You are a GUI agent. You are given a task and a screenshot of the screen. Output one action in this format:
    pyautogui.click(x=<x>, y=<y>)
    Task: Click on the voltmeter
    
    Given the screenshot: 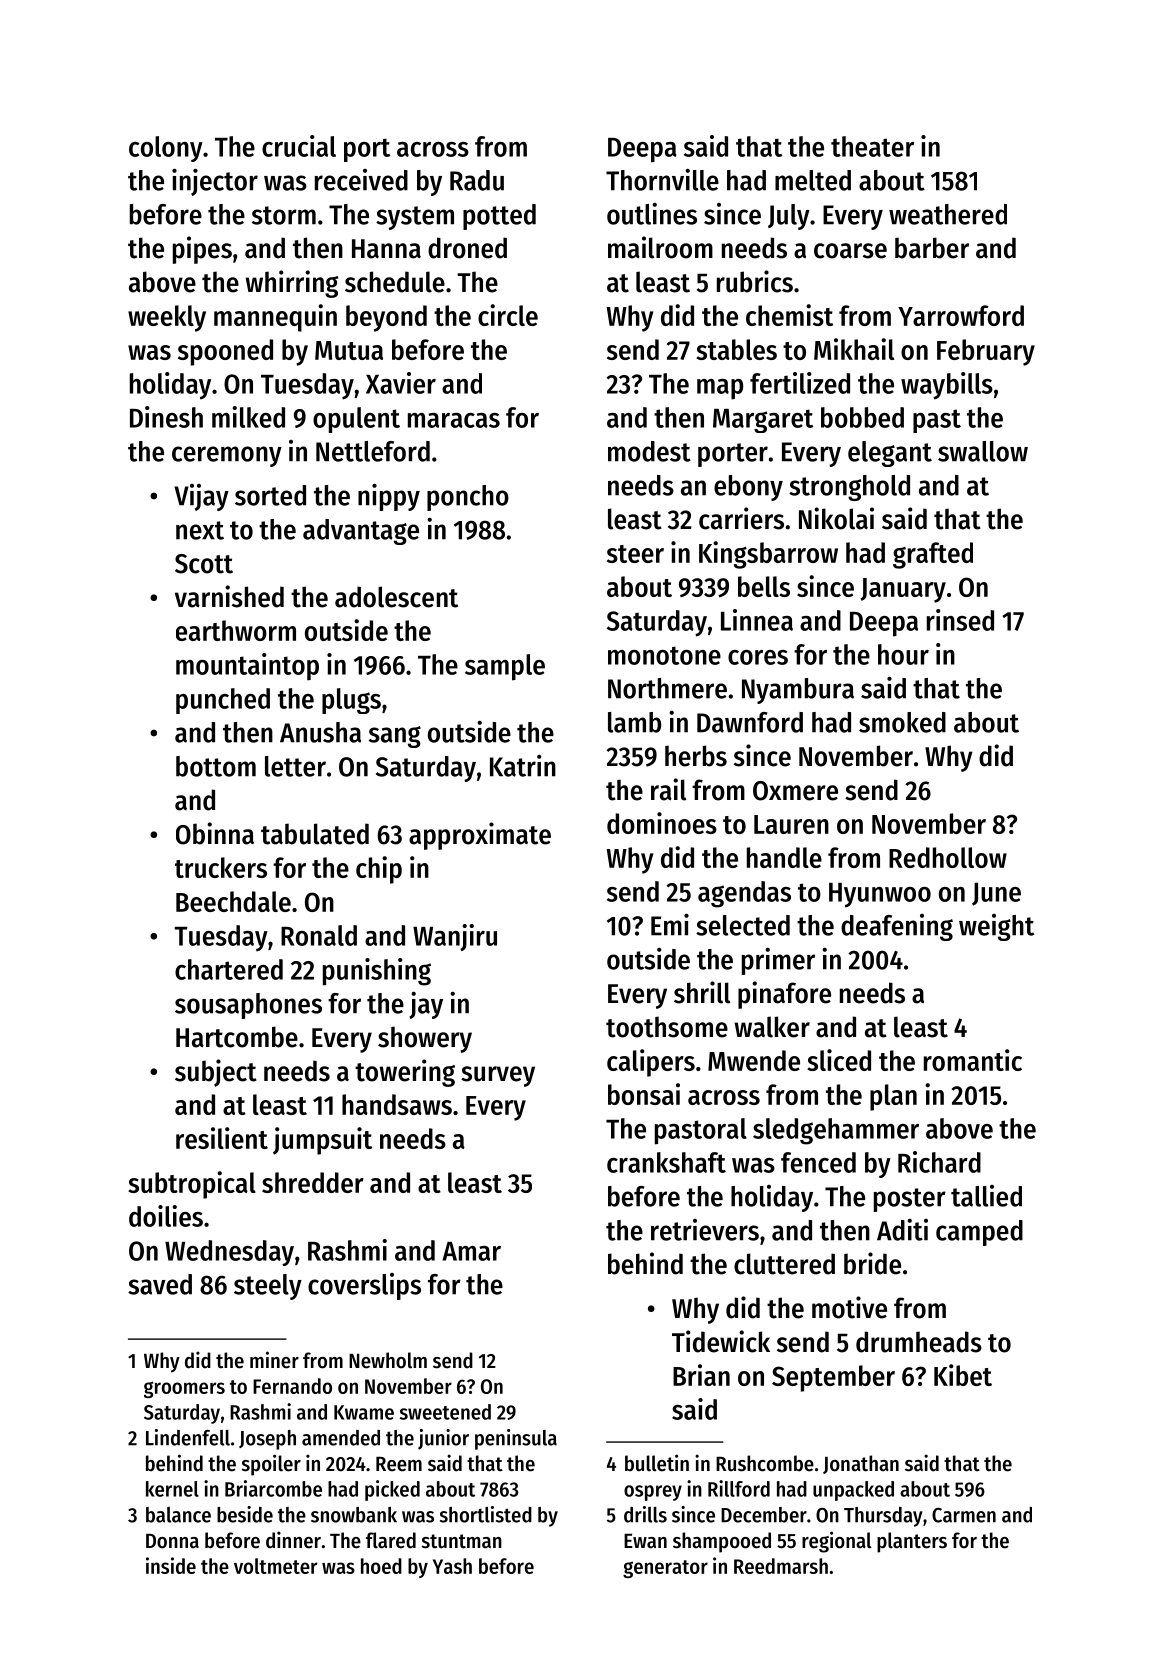 What is the action you would take?
    pyautogui.click(x=275, y=1566)
